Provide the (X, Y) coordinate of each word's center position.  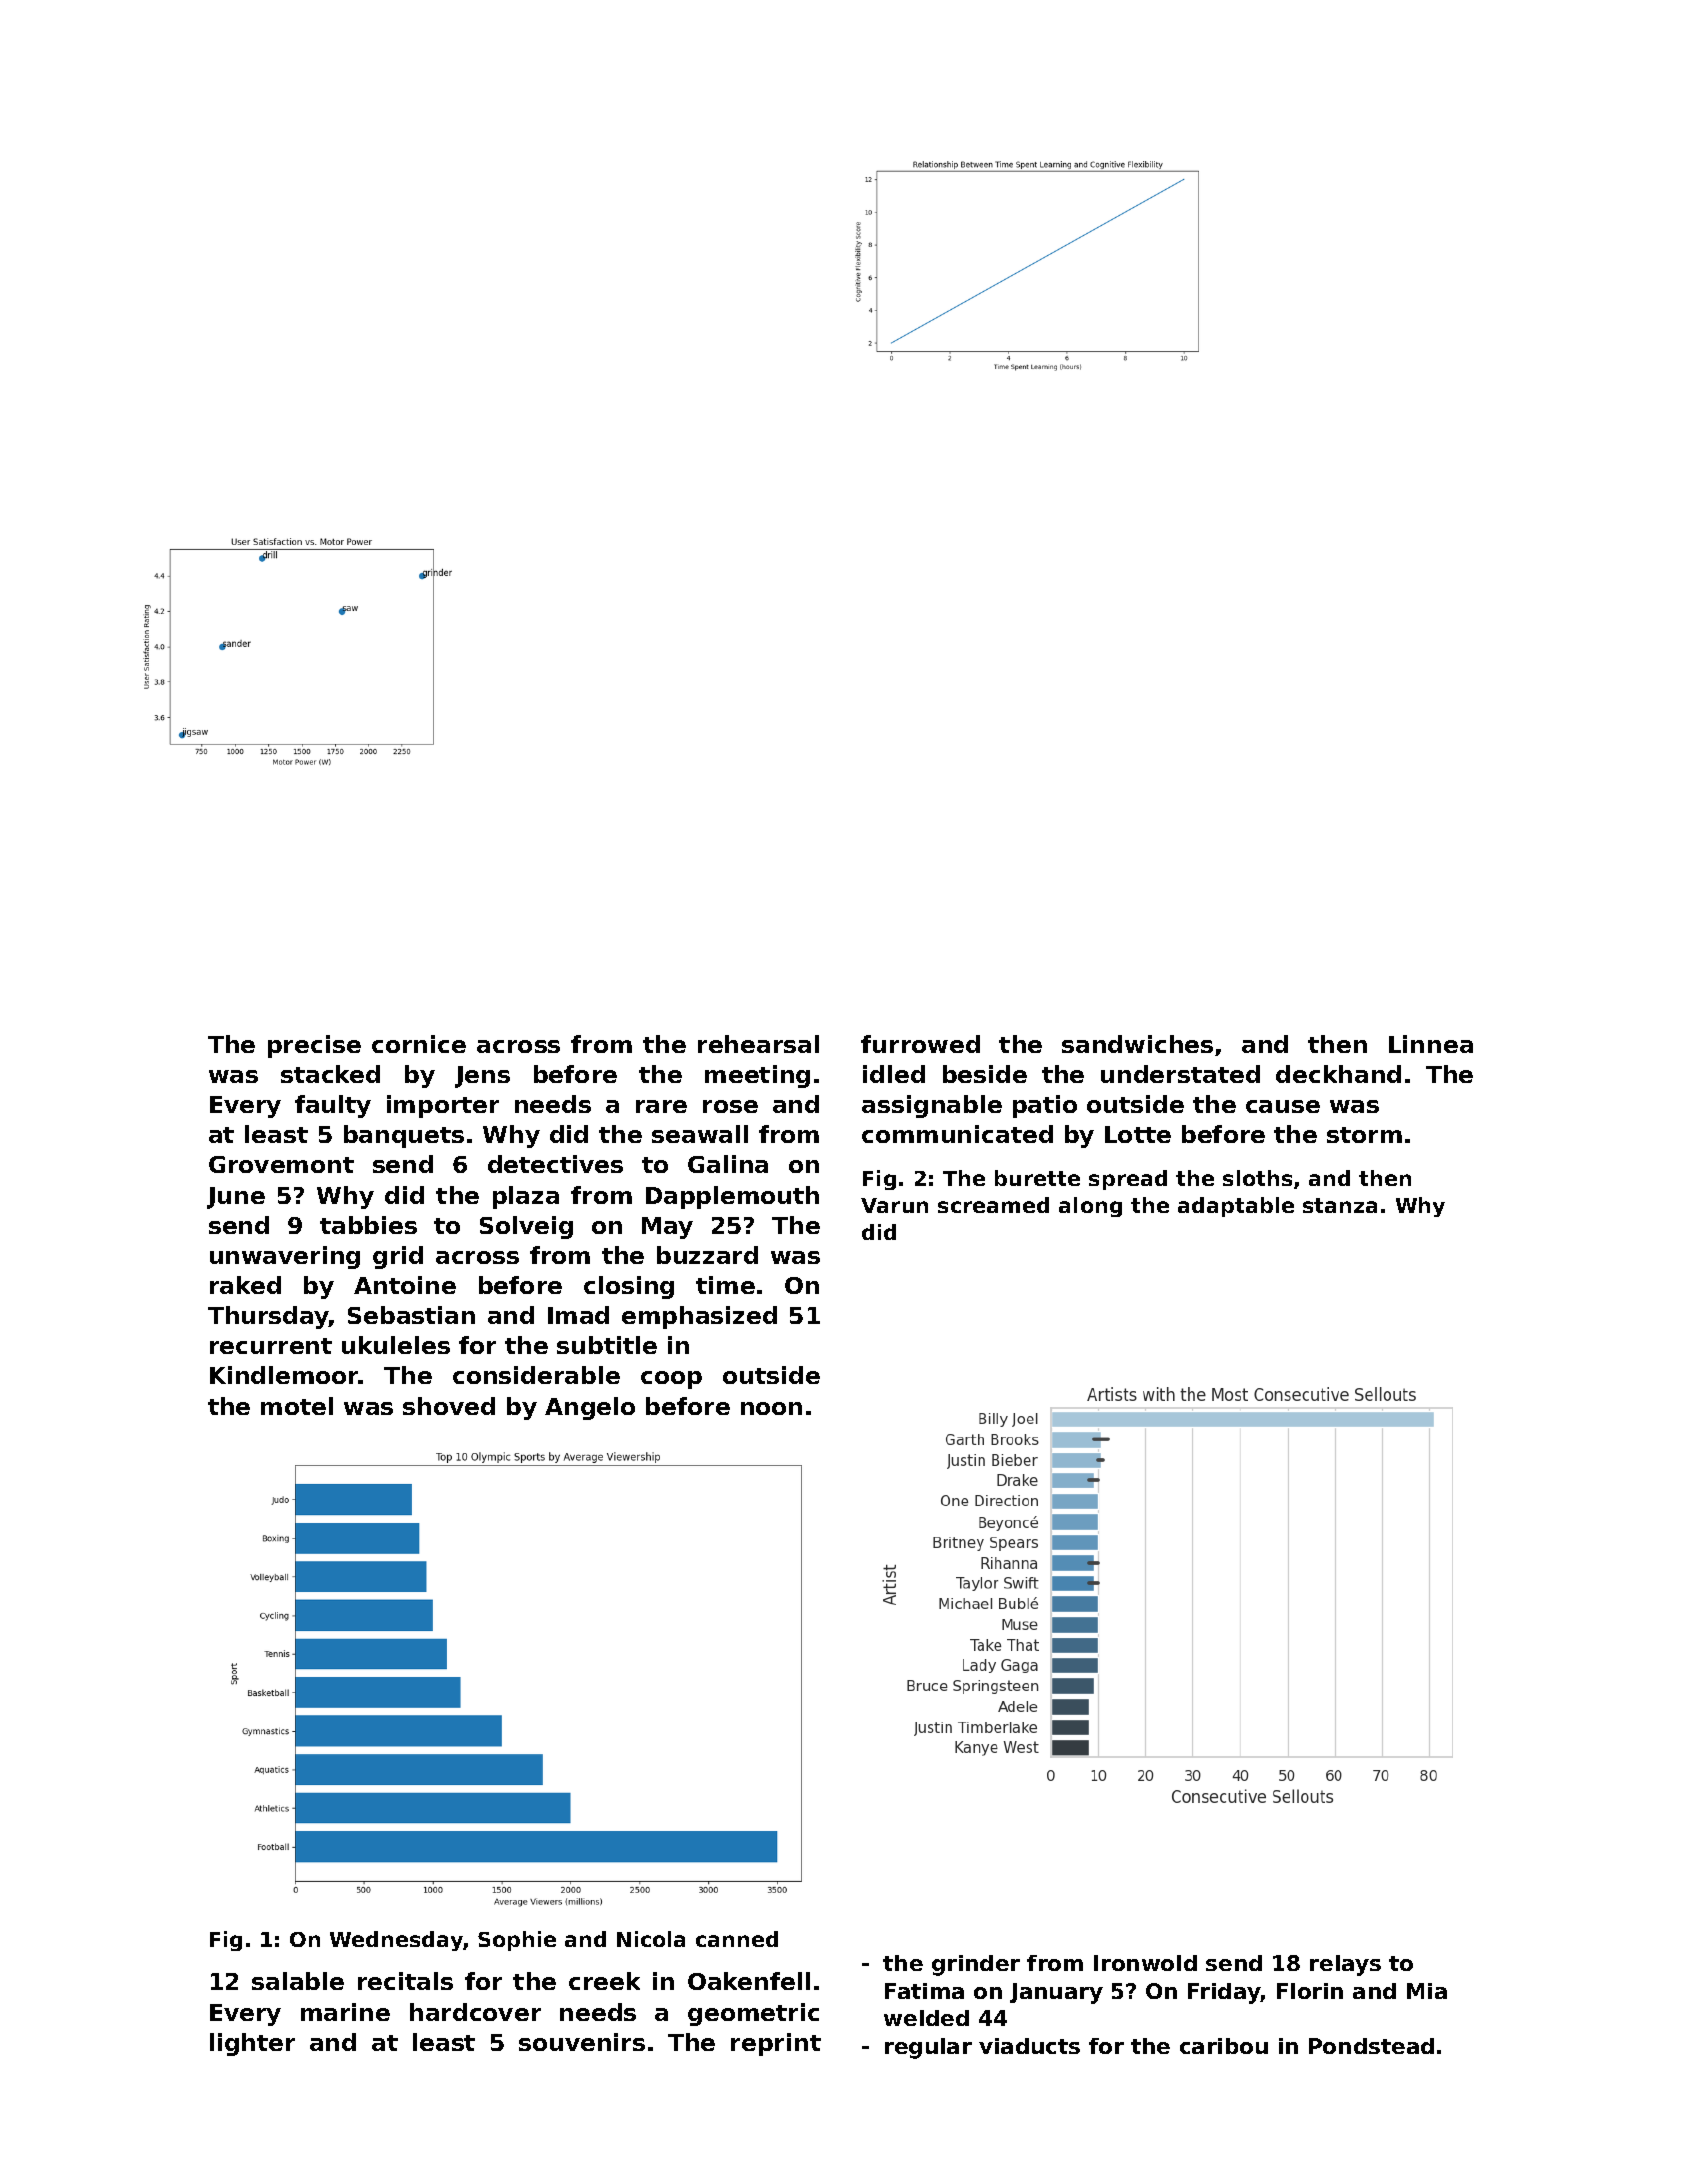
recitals (405, 1981)
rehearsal (758, 1044)
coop (671, 1380)
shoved (449, 1406)
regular (928, 2048)
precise (314, 1046)
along (1090, 1207)
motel (297, 1406)
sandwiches (1137, 1044)
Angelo (590, 1408)
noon (771, 1408)
